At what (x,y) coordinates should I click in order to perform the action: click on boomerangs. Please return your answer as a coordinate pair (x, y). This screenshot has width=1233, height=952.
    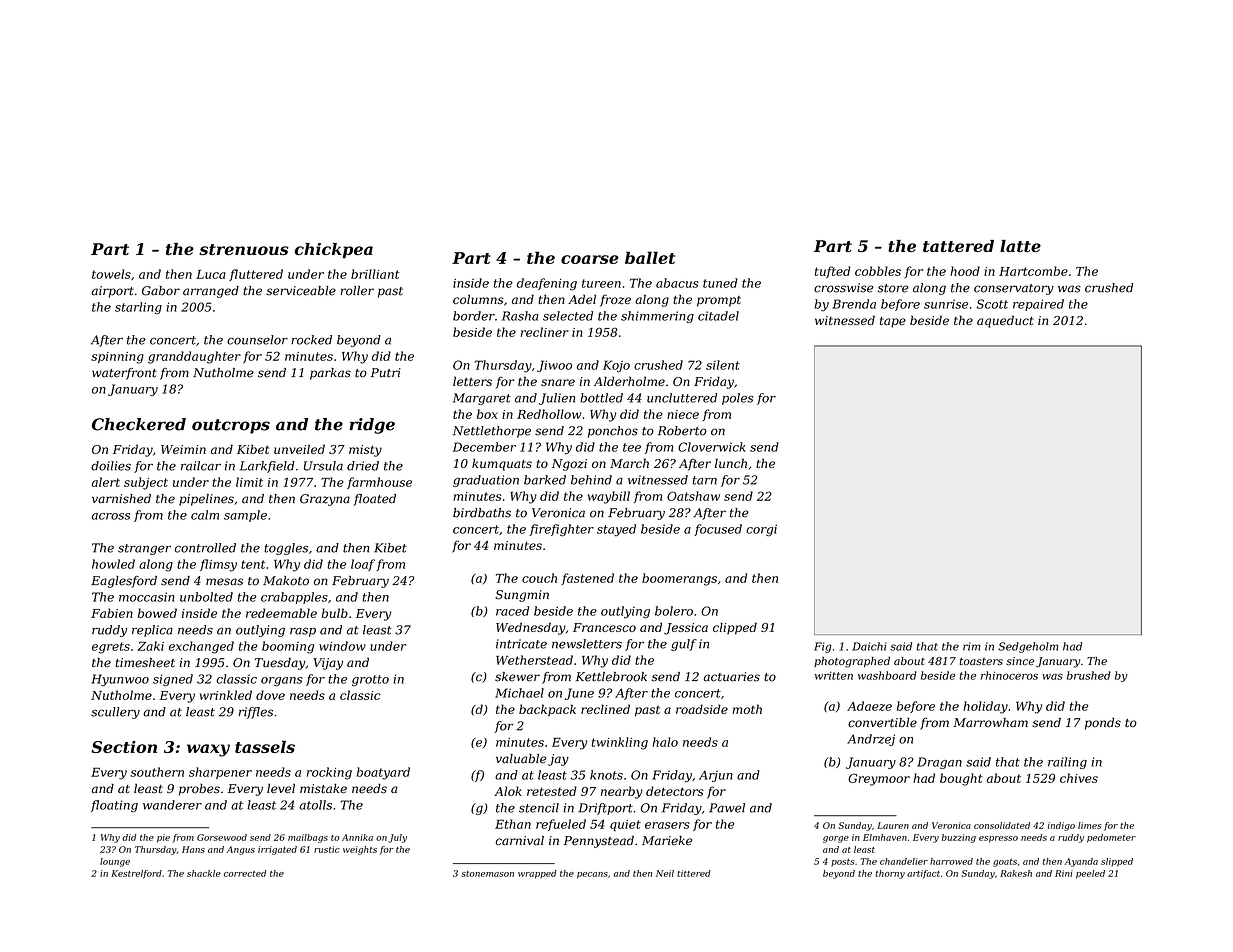
    Looking at the image, I should click on (679, 579).
